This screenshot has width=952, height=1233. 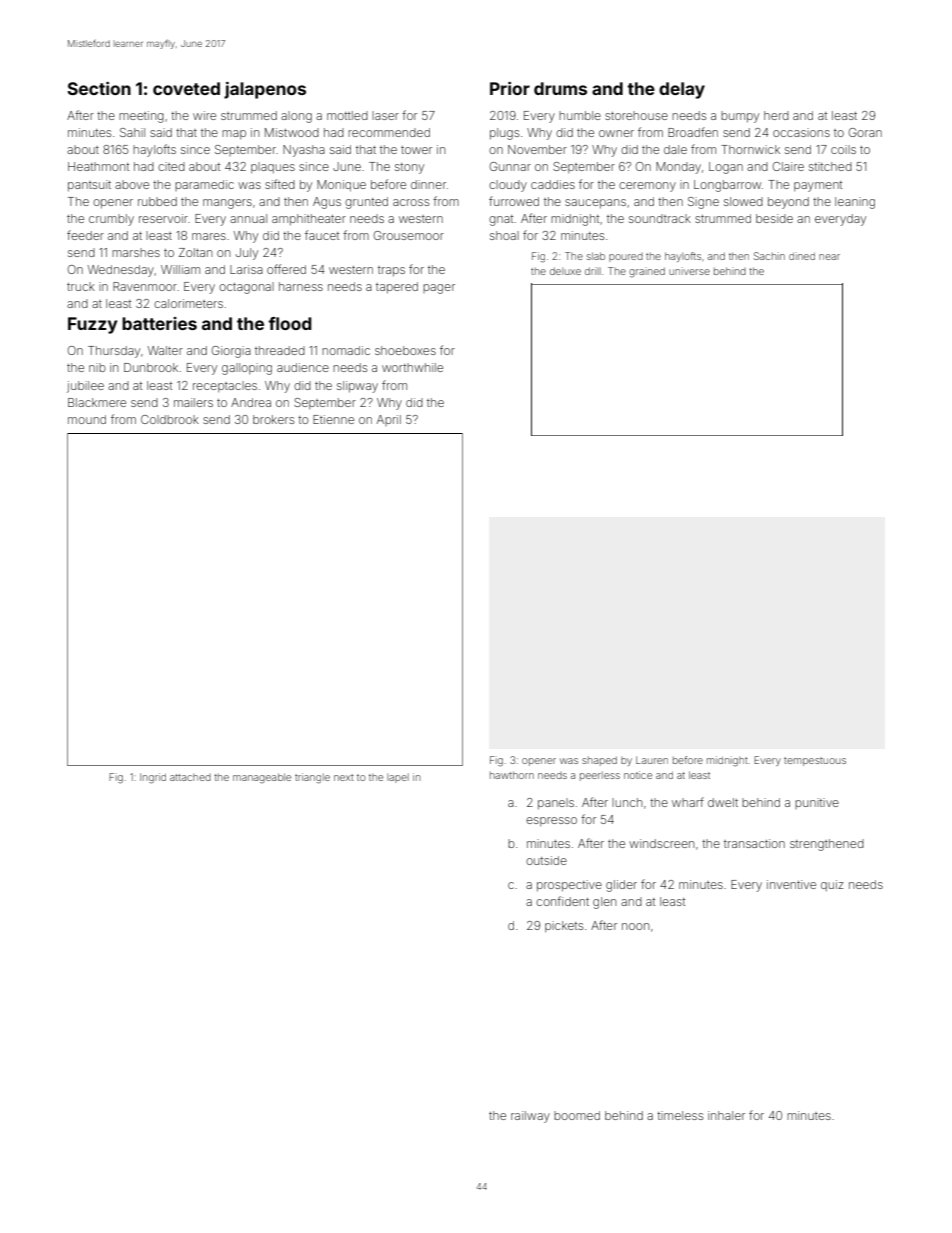 I want to click on Lauren, so click(x=652, y=760).
